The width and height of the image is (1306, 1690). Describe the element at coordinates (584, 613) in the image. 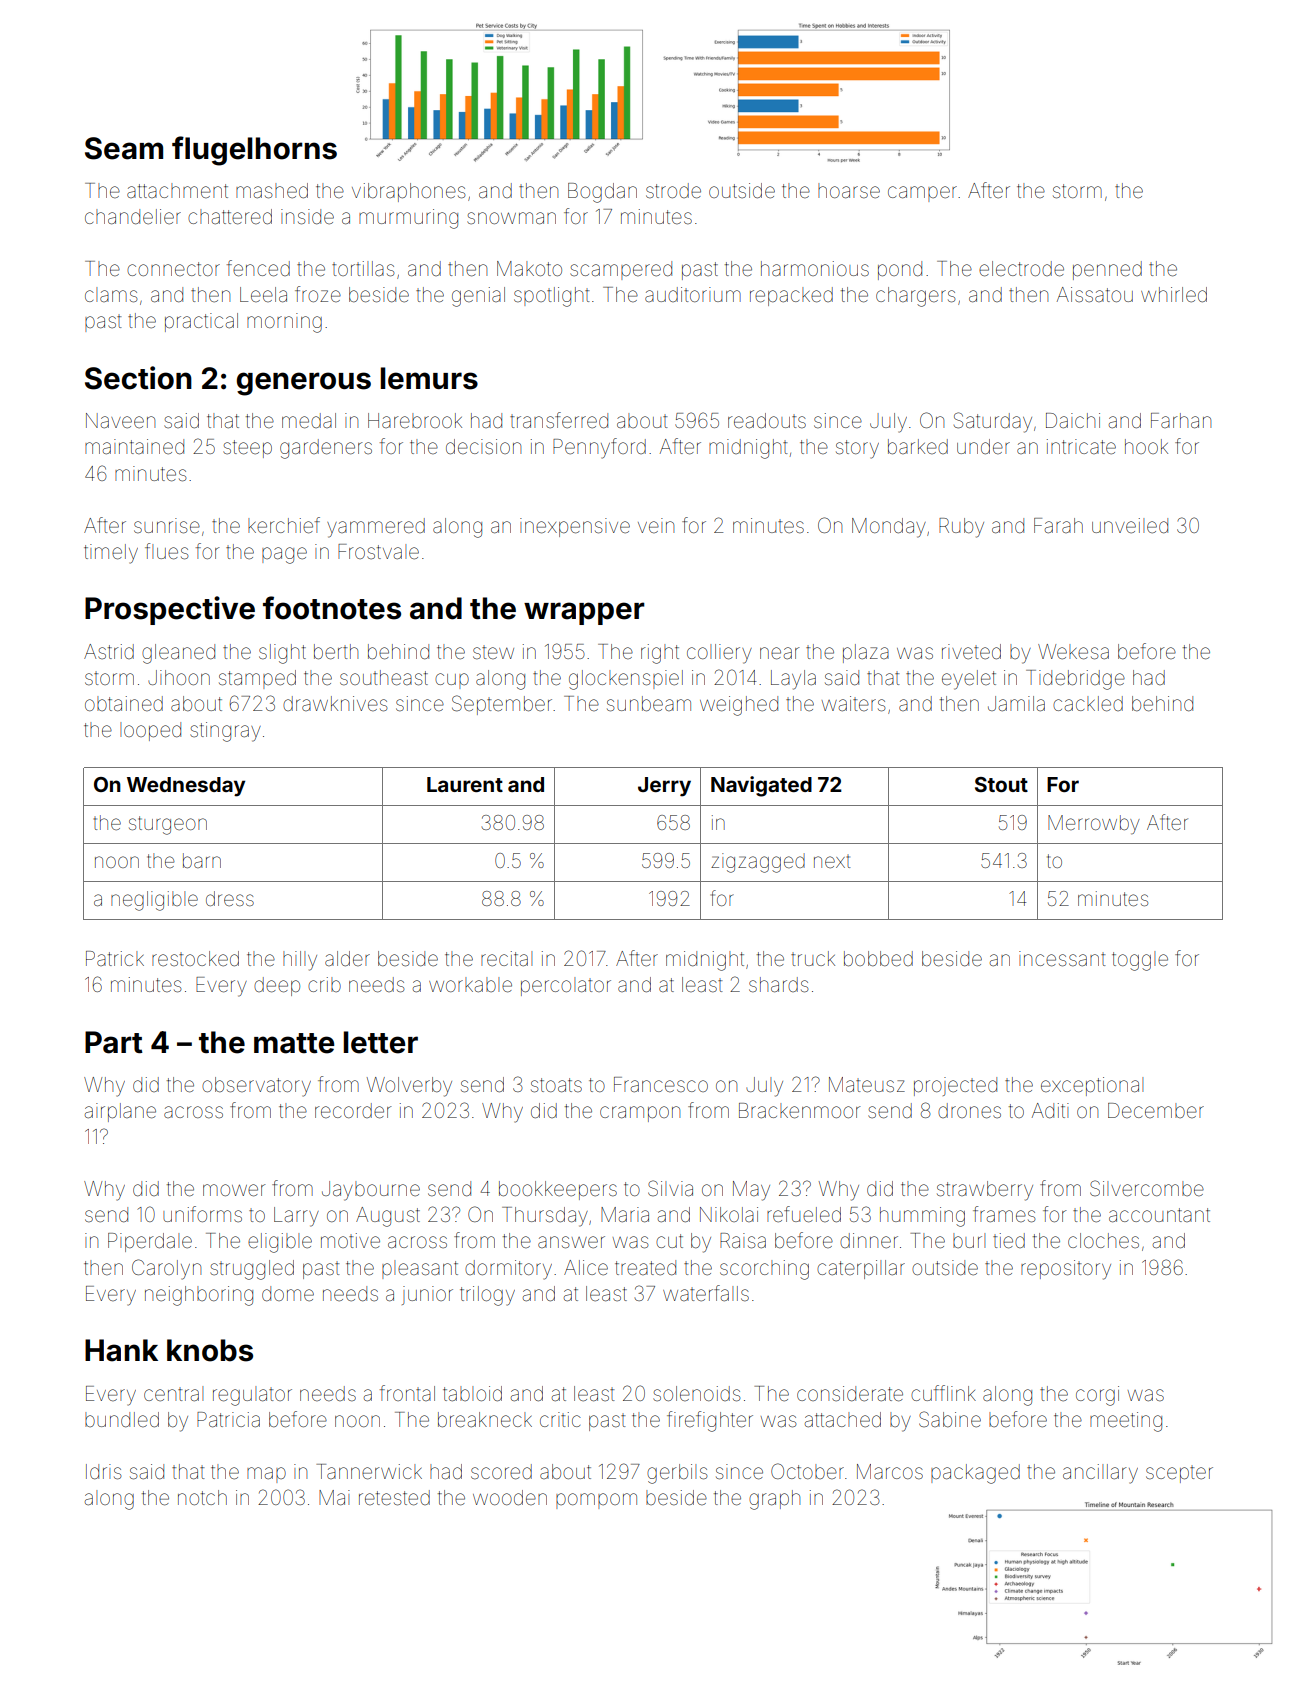

I see `wrapper` at that location.
